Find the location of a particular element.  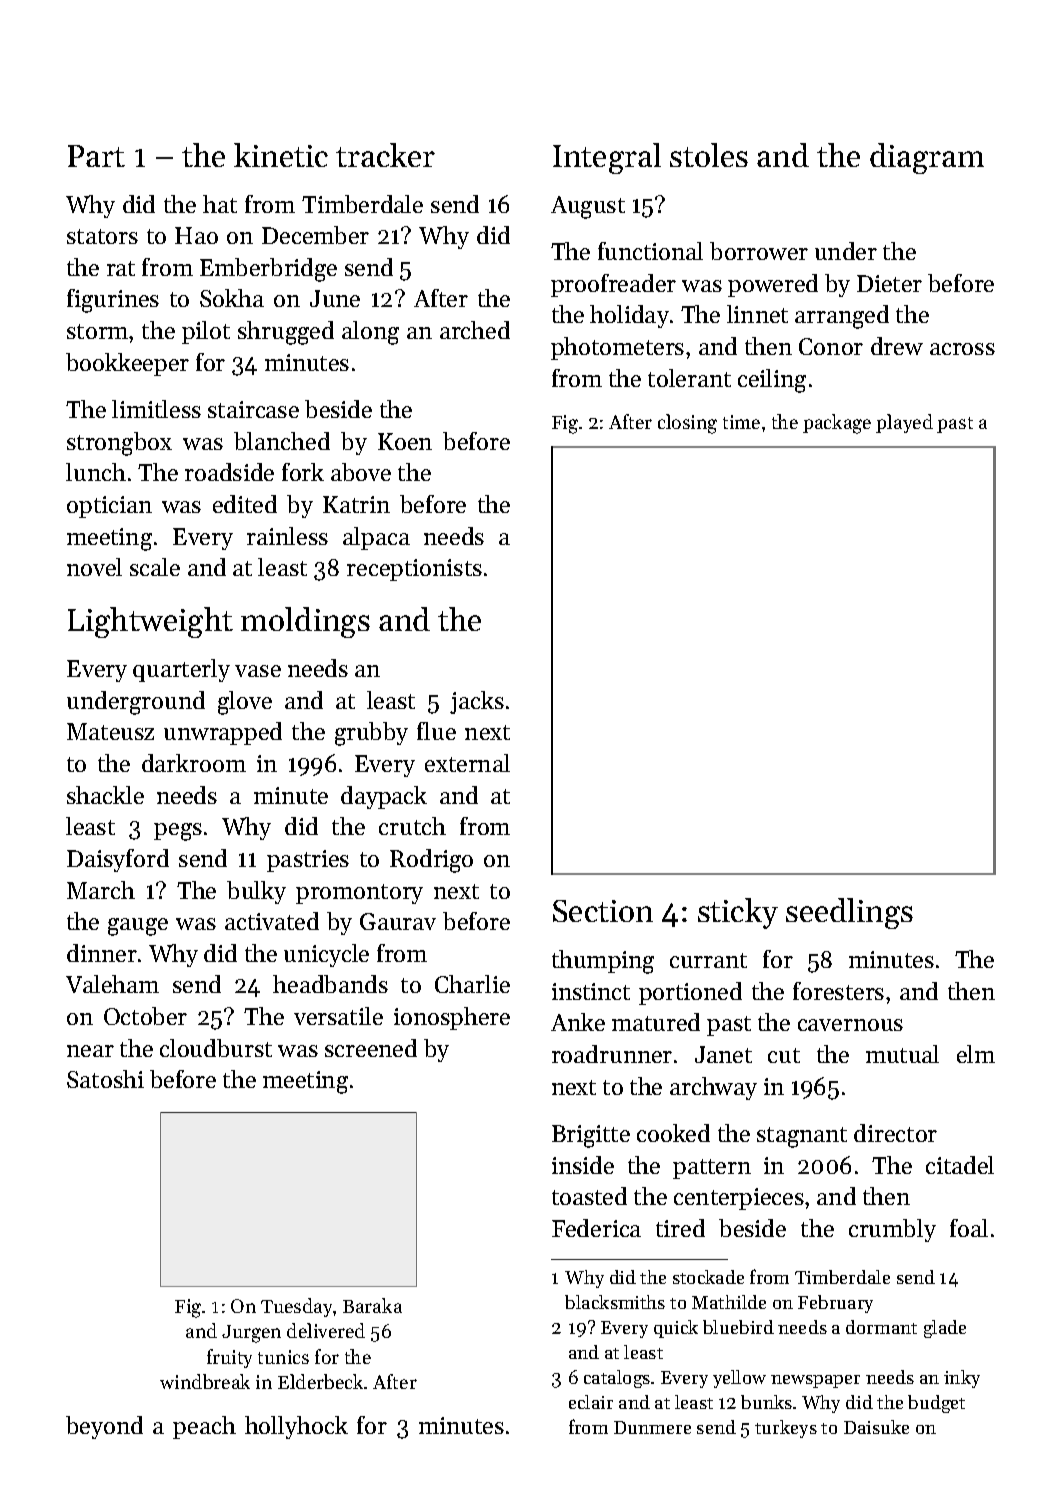

jacks is located at coordinates (477, 702).
